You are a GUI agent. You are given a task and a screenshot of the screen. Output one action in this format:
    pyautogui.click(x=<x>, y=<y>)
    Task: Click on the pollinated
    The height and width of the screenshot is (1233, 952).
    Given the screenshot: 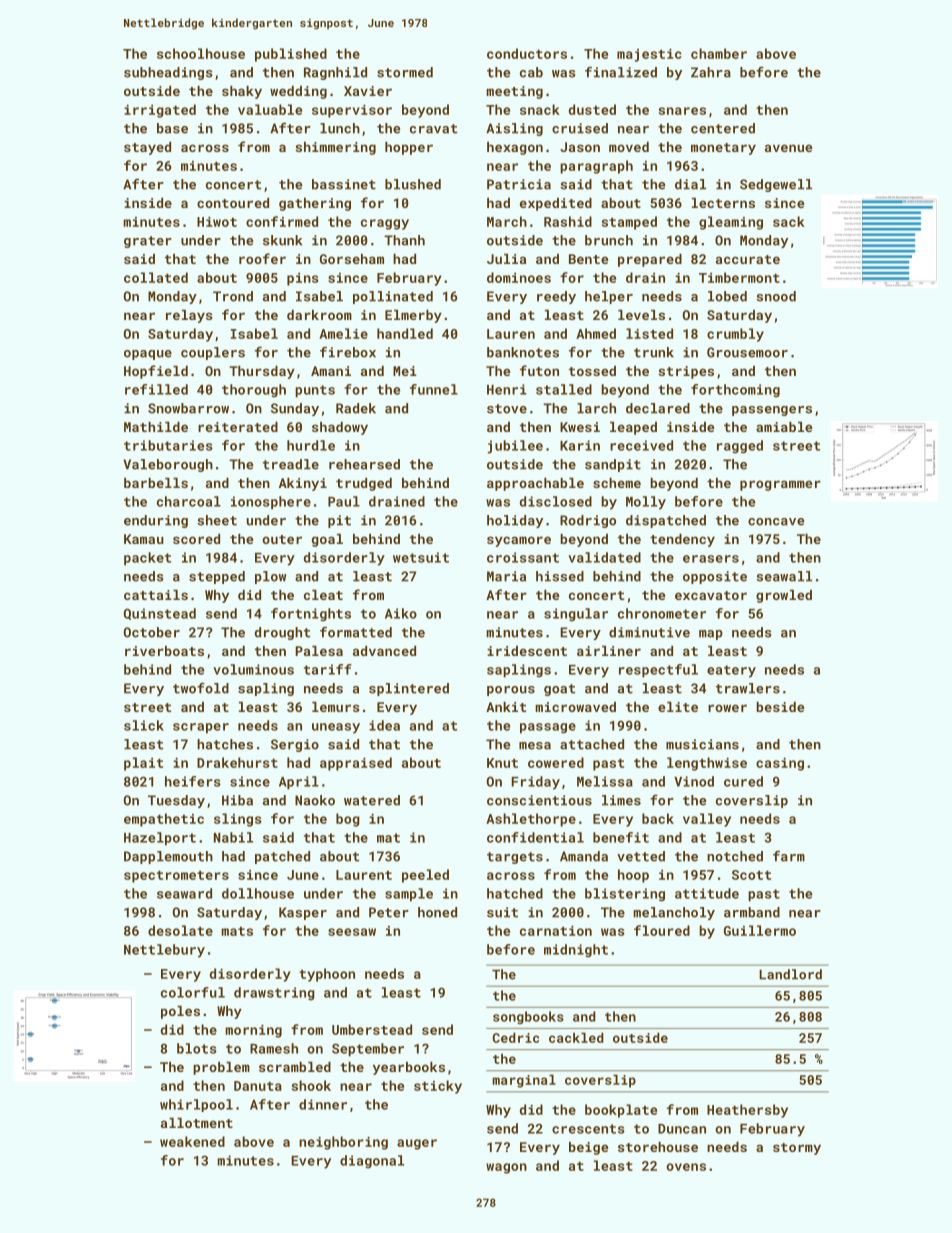 What is the action you would take?
    pyautogui.click(x=393, y=297)
